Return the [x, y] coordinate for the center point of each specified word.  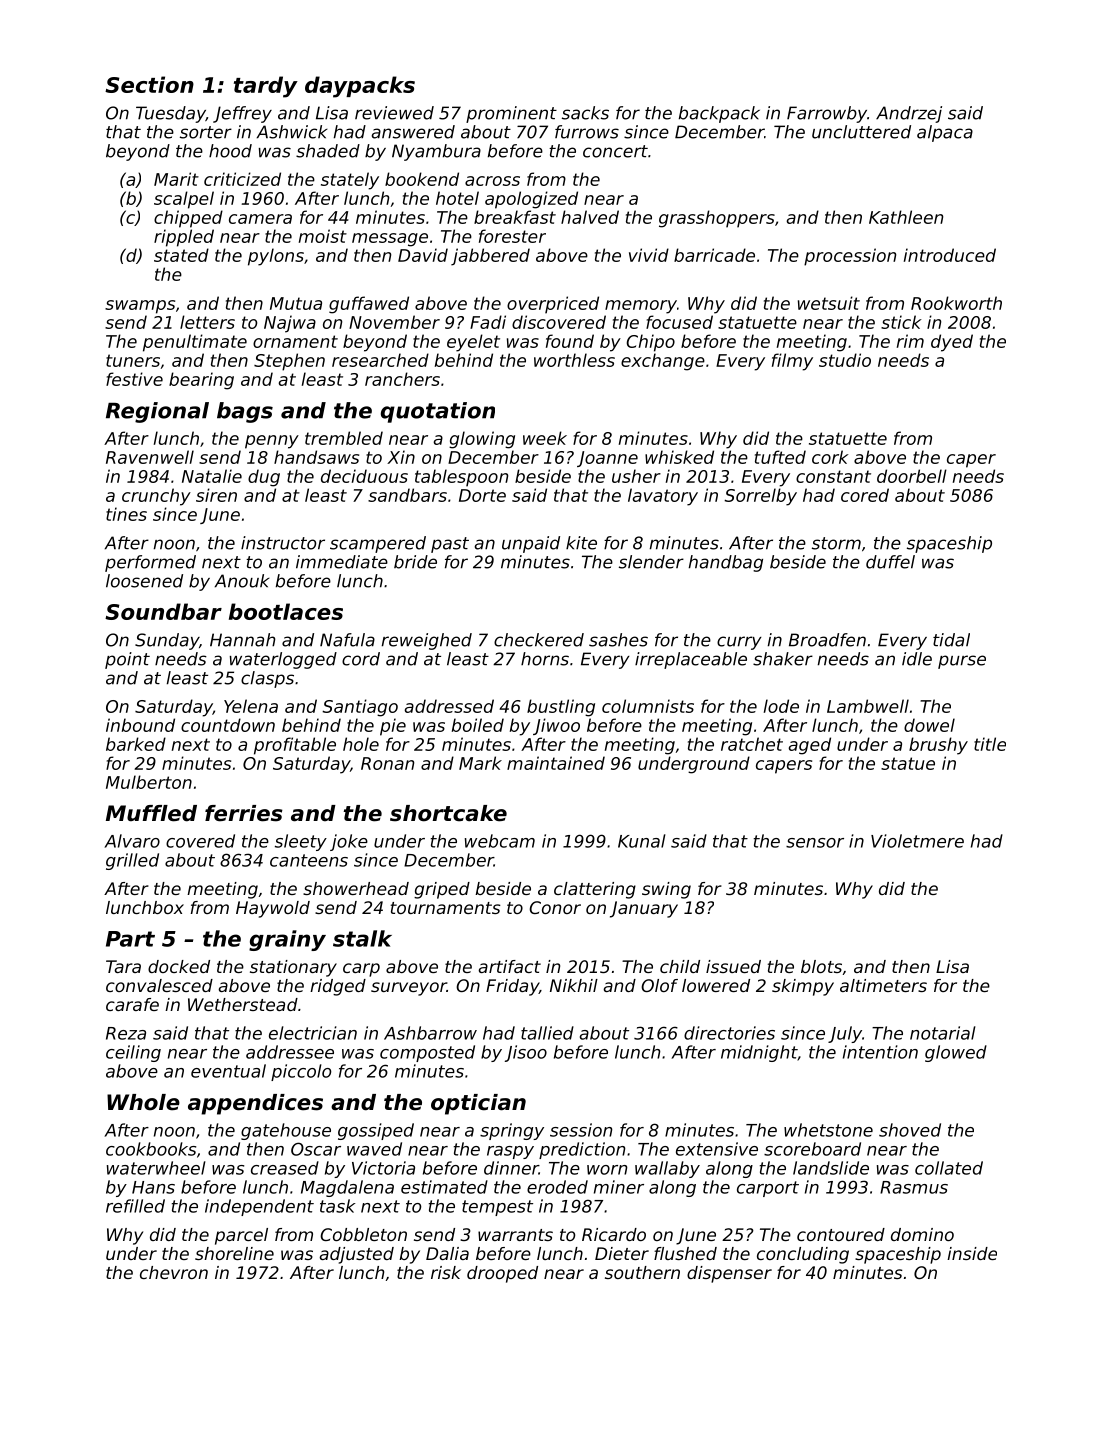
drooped [502, 1274]
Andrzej [909, 114]
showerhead [356, 888]
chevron [174, 1272]
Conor [555, 907]
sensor [815, 843]
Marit [176, 179]
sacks [585, 113]
